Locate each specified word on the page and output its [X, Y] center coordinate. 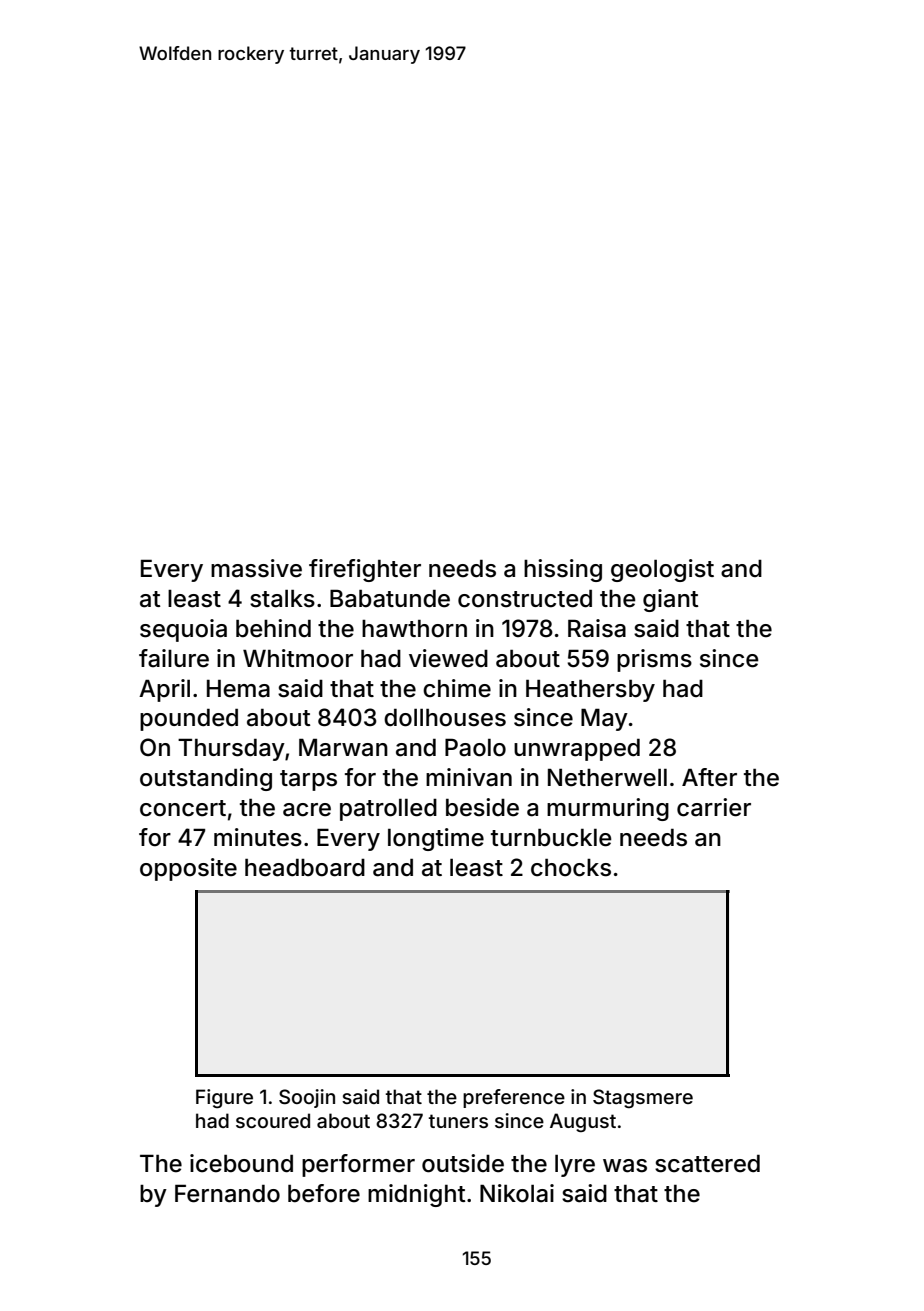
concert [183, 808]
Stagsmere [643, 1098]
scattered [707, 1164]
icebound [241, 1163]
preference [514, 1098]
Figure [224, 1098]
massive [256, 568]
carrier [714, 807]
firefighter [365, 570]
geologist [662, 570]
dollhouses [445, 718]
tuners [458, 1121]
